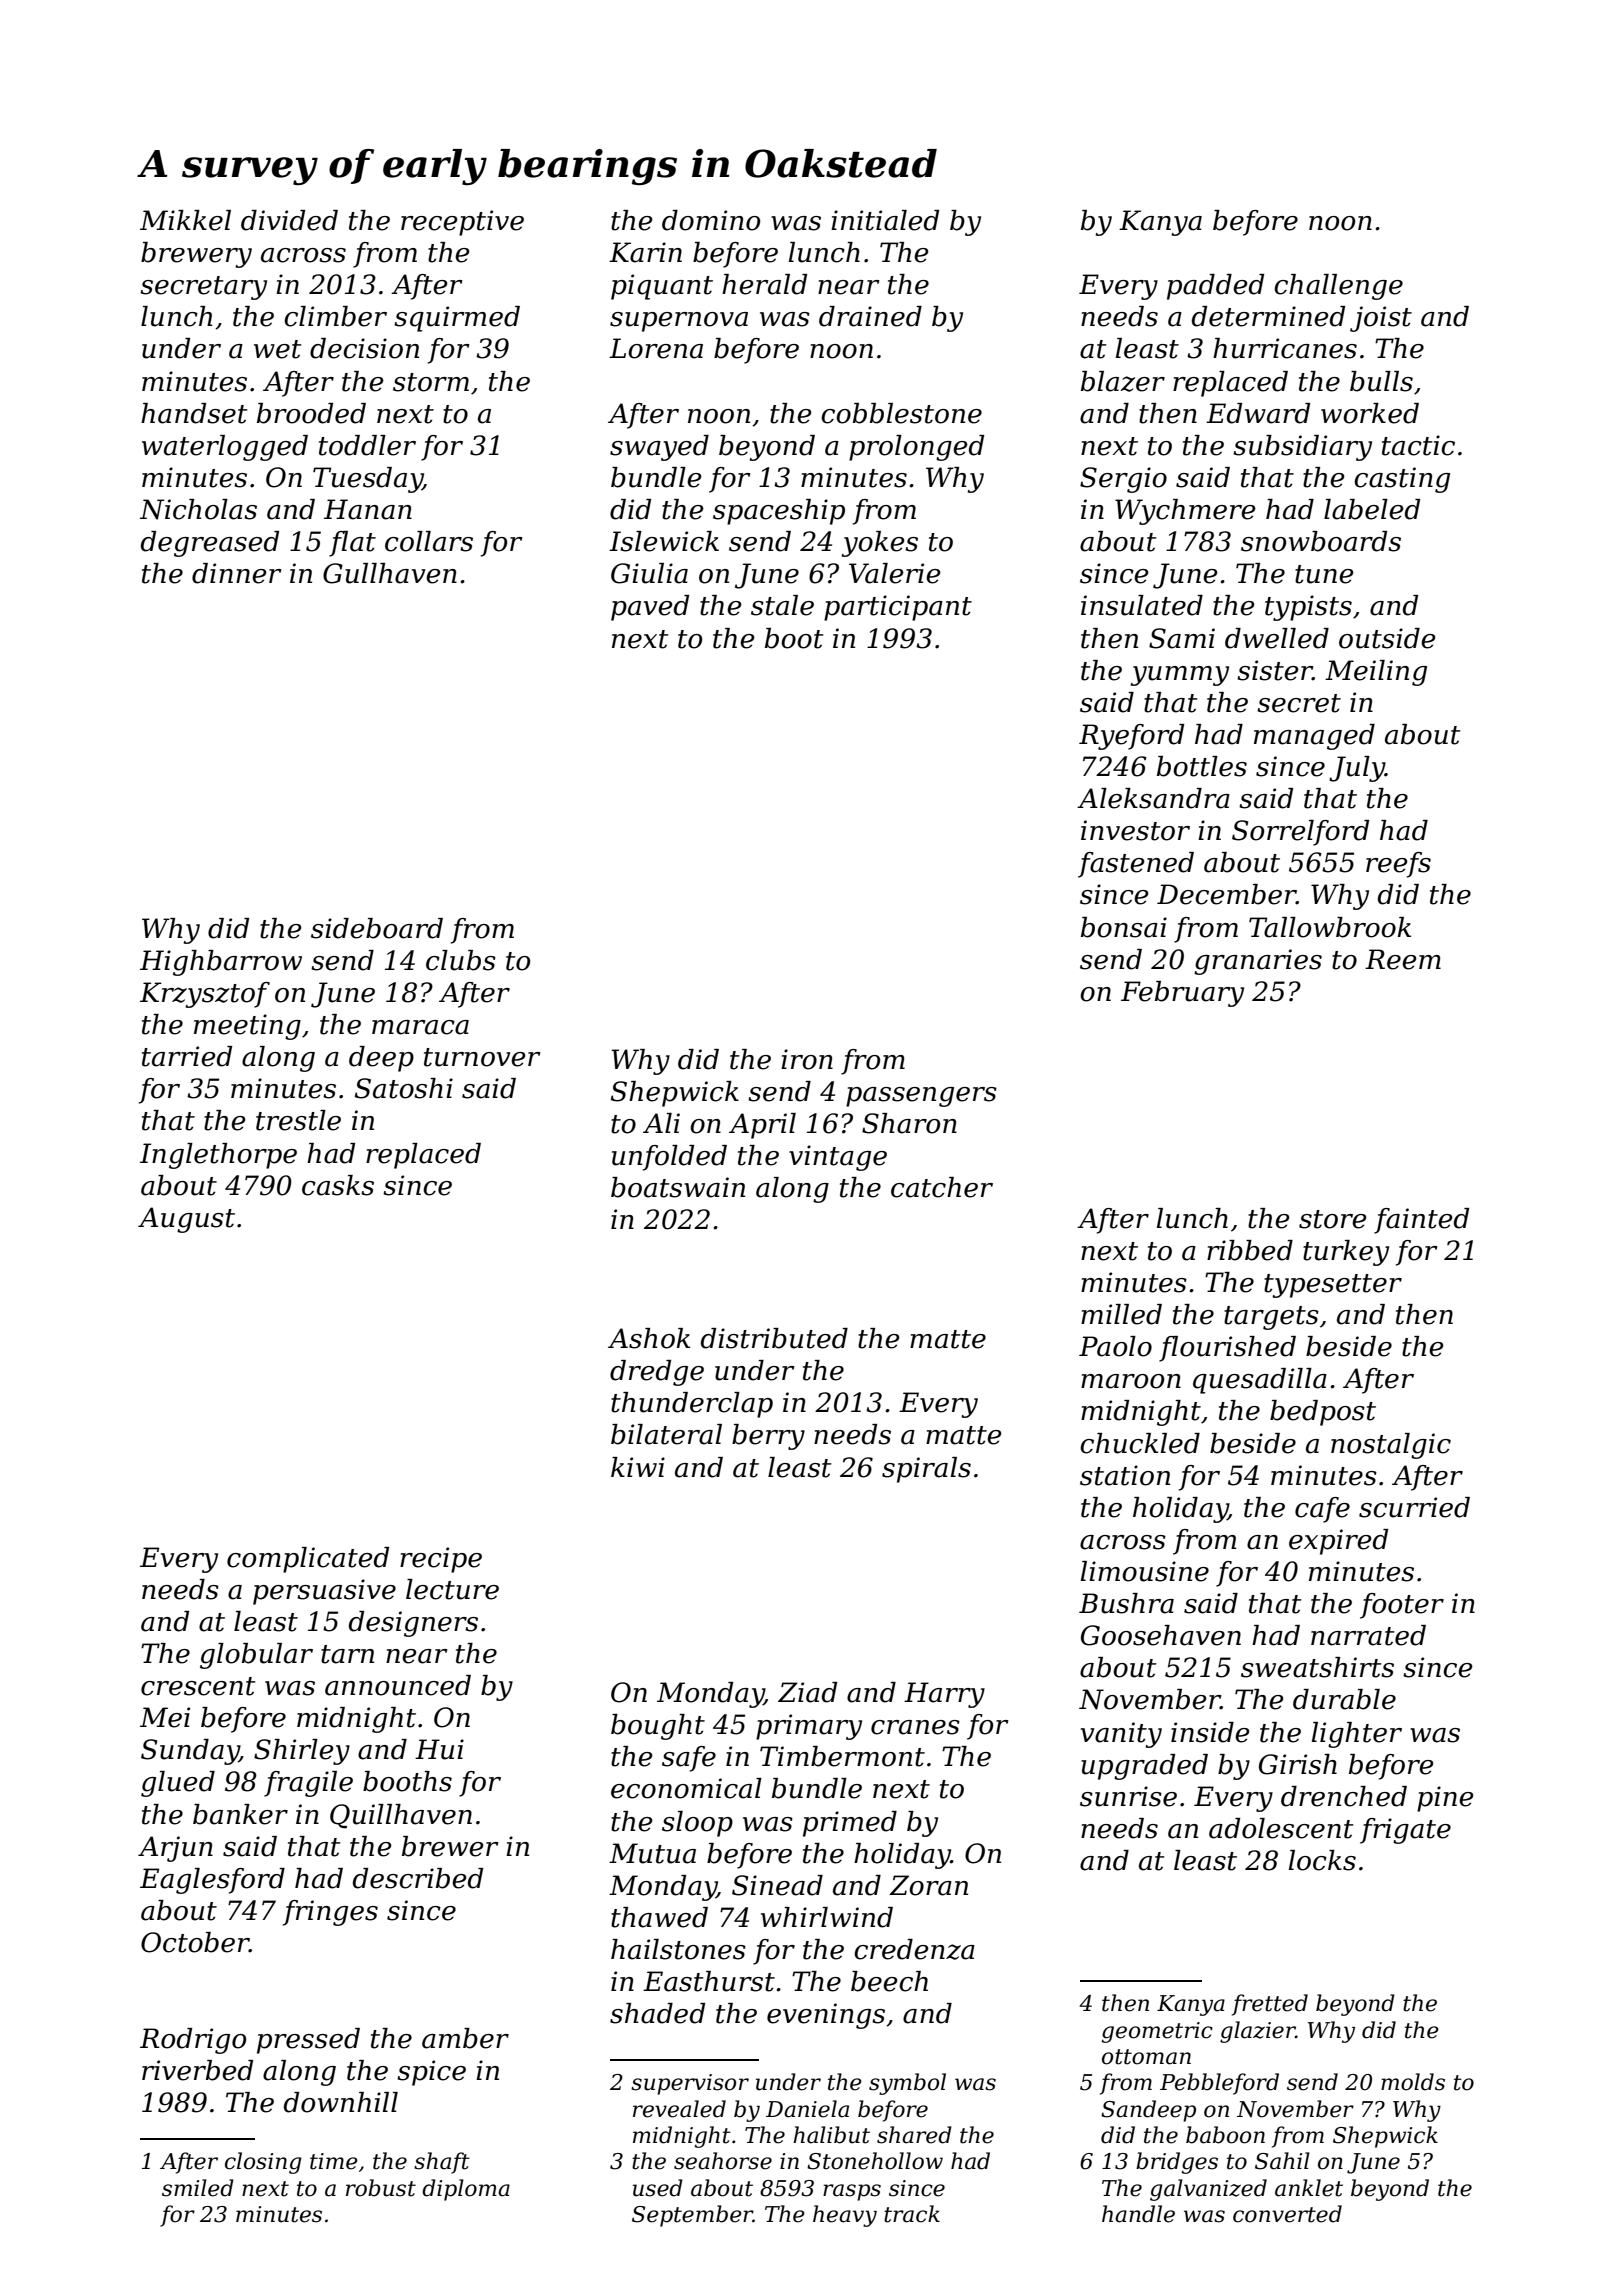  What do you see at coordinates (764, 284) in the screenshot?
I see `herald` at bounding box center [764, 284].
